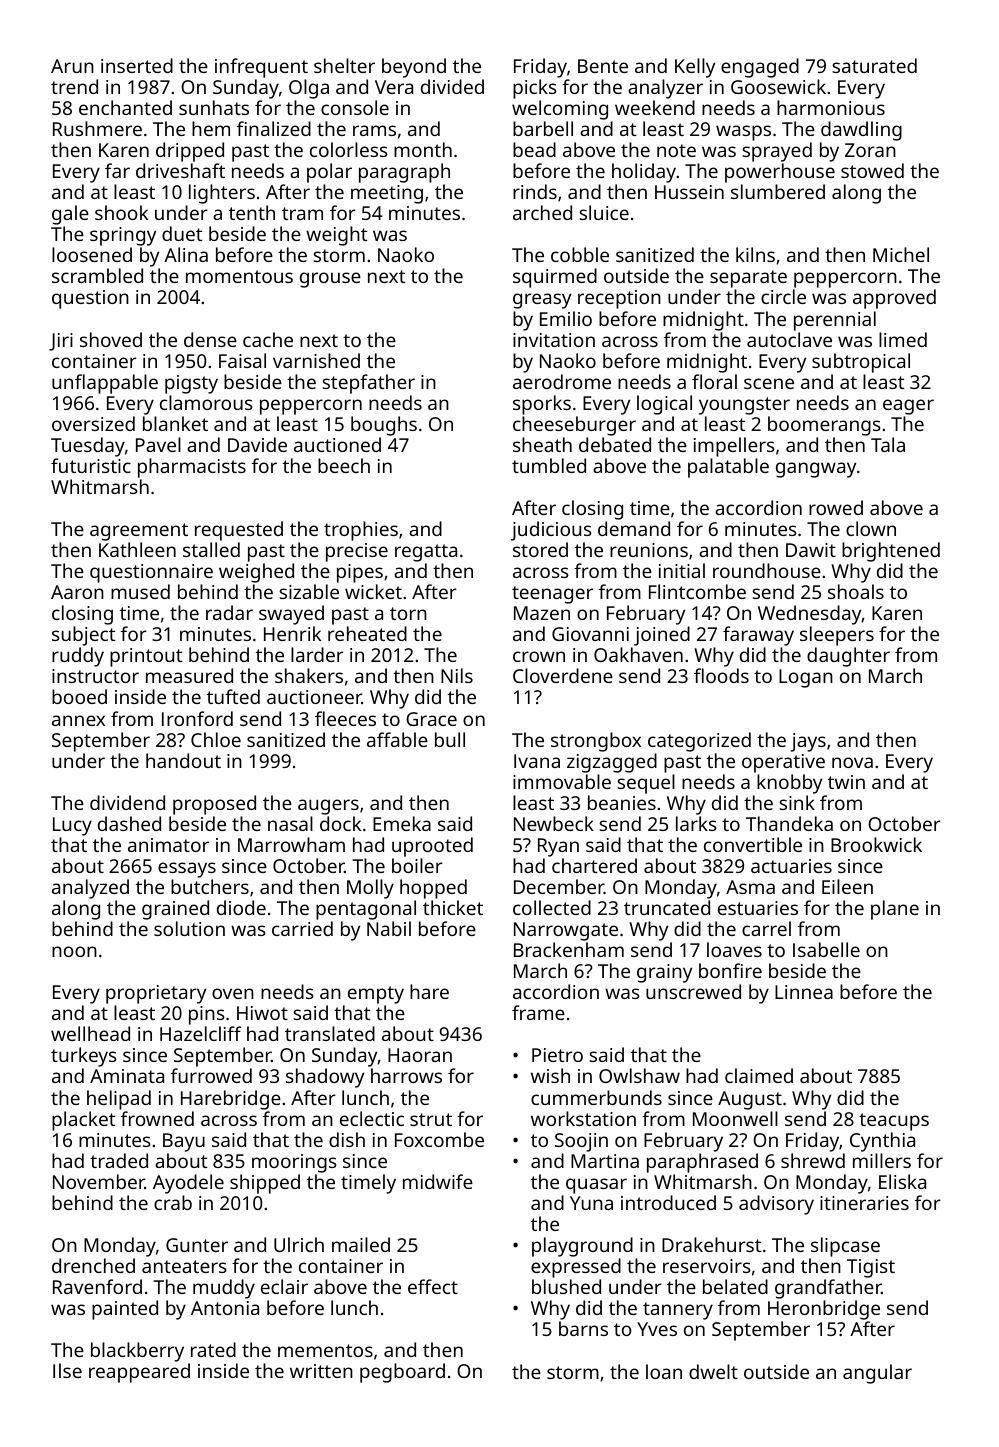  Describe the element at coordinates (837, 636) in the image. I see `sleepers` at that location.
